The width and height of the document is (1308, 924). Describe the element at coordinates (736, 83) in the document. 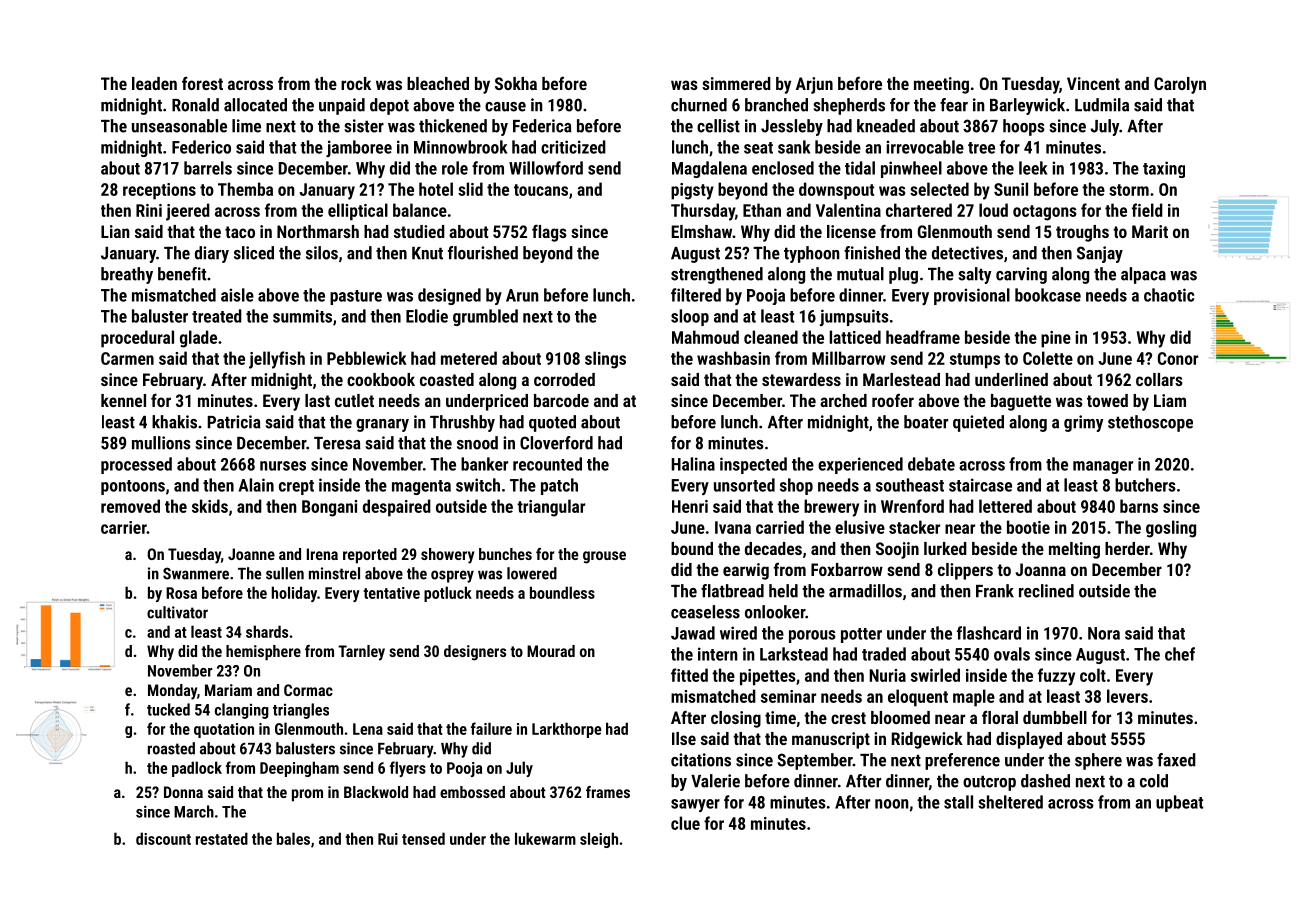

I see `simmered` at that location.
